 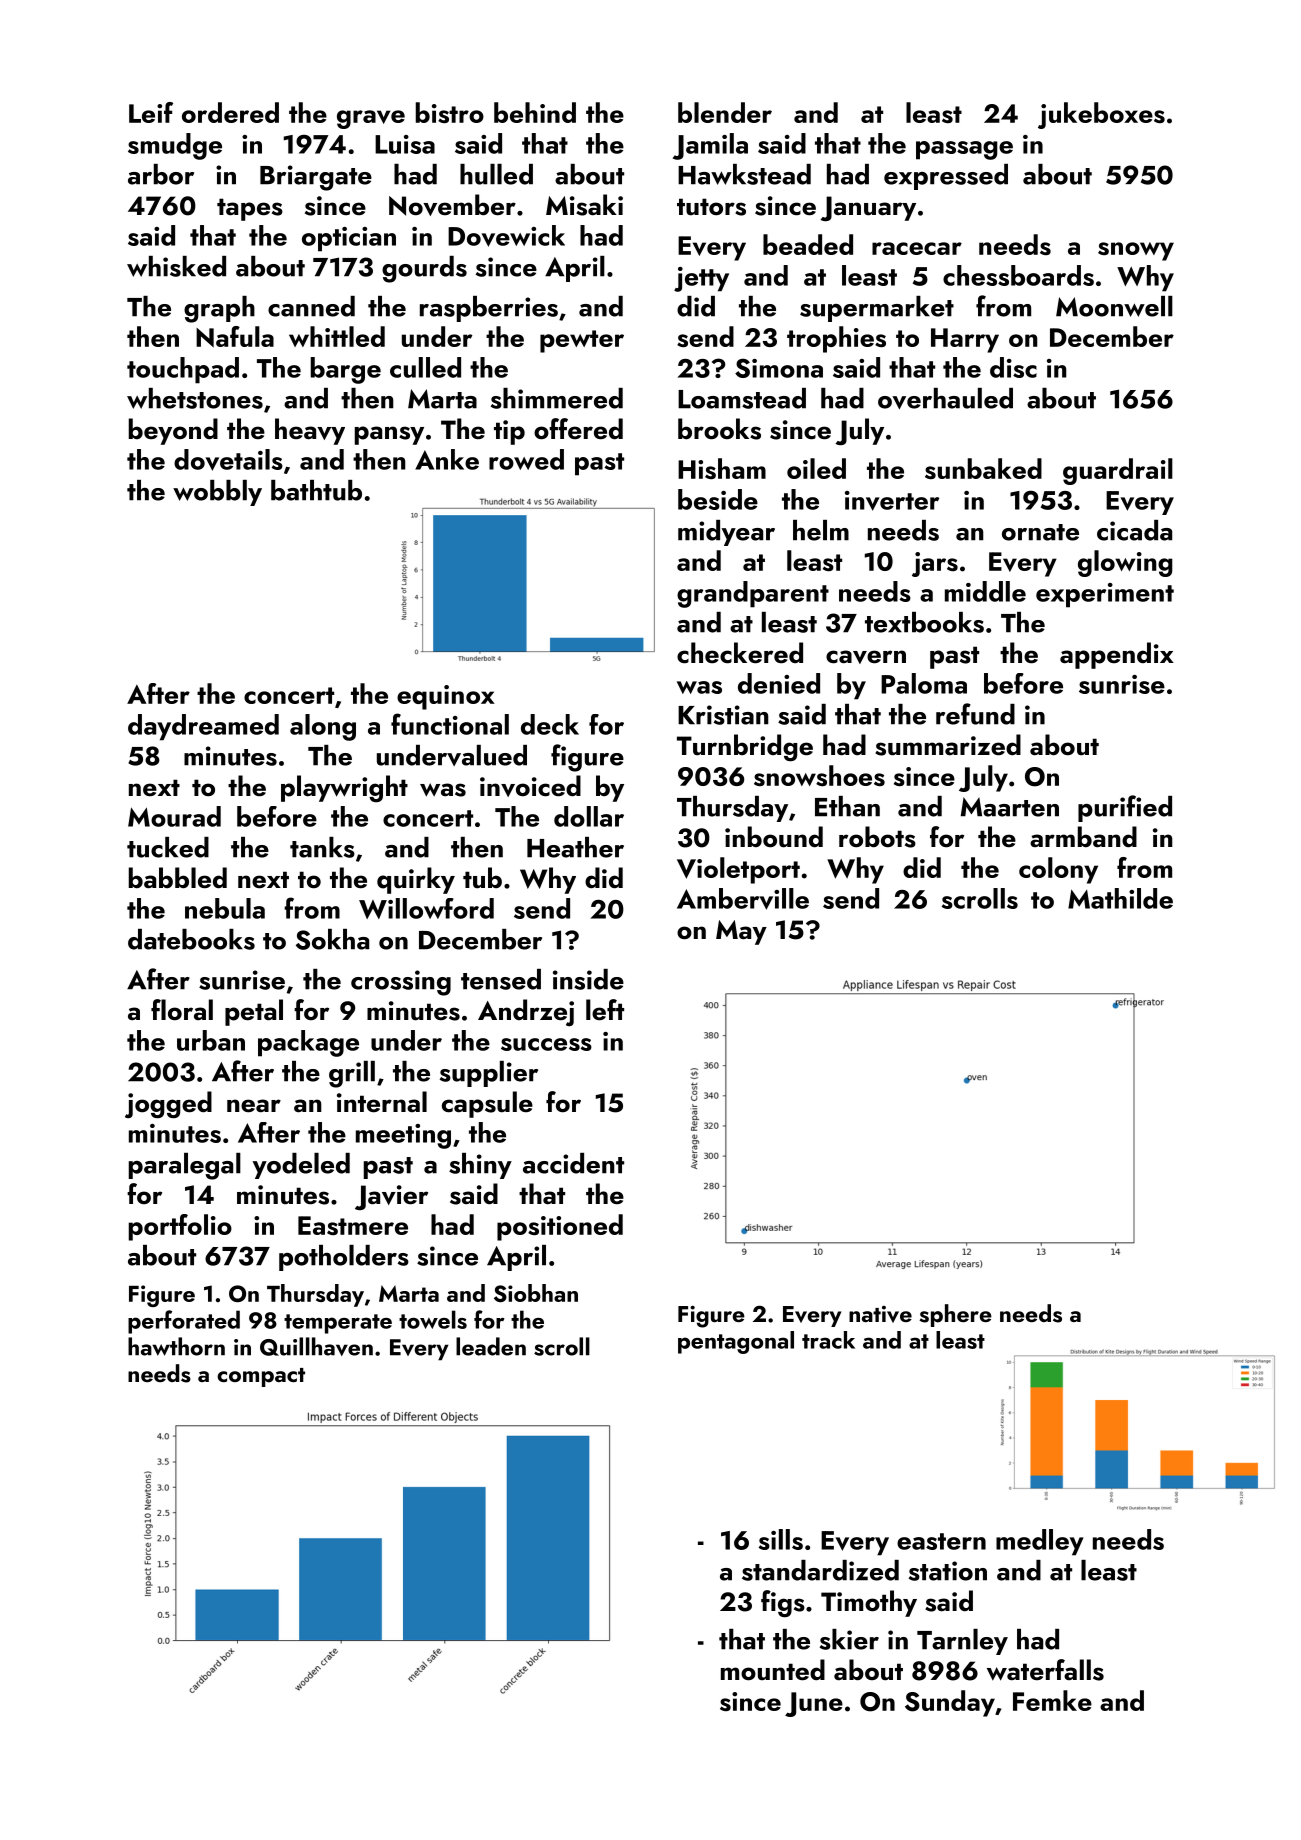 I want to click on whittled, so click(x=337, y=336).
